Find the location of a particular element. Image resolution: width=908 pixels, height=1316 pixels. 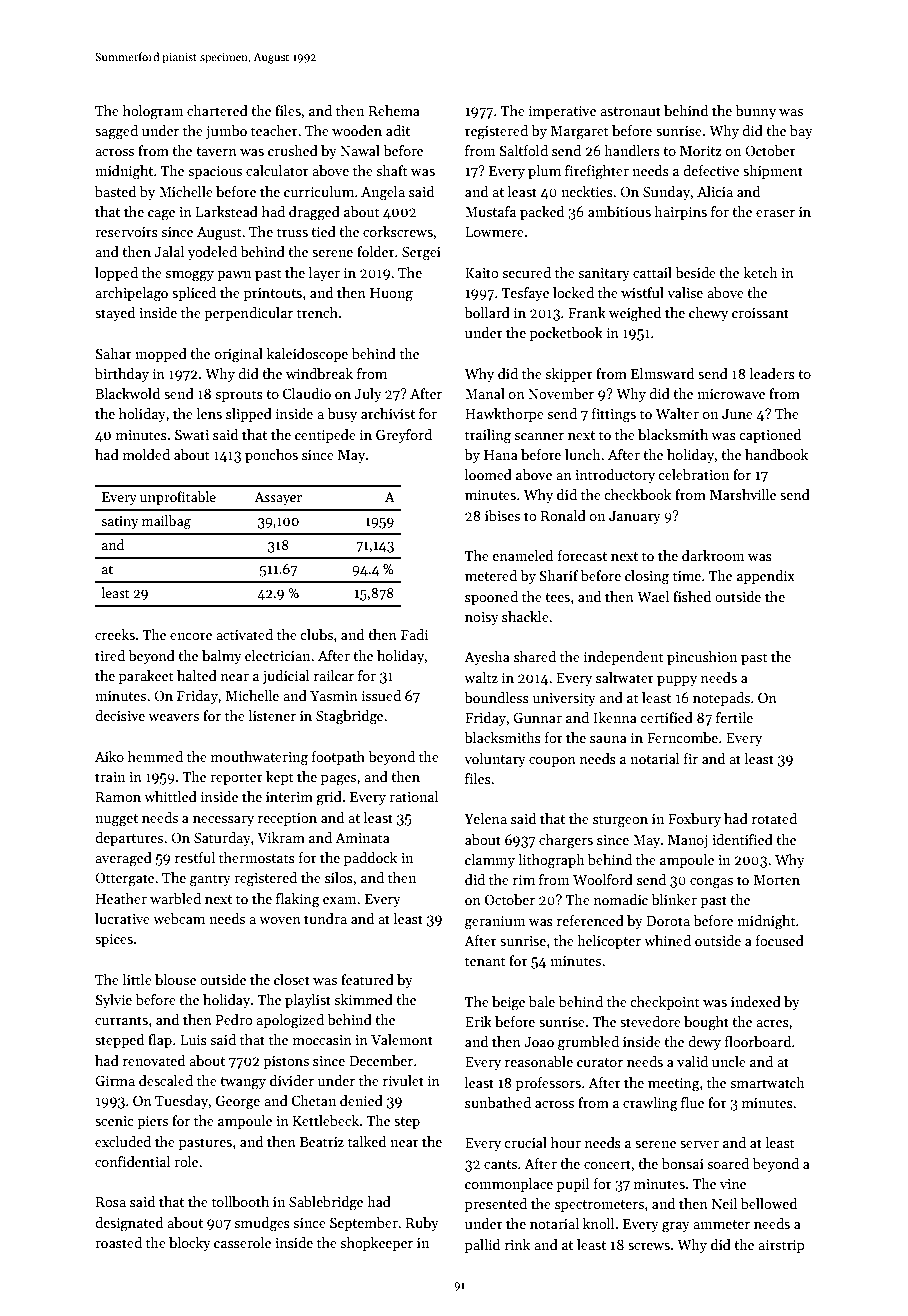

July is located at coordinates (368, 395).
